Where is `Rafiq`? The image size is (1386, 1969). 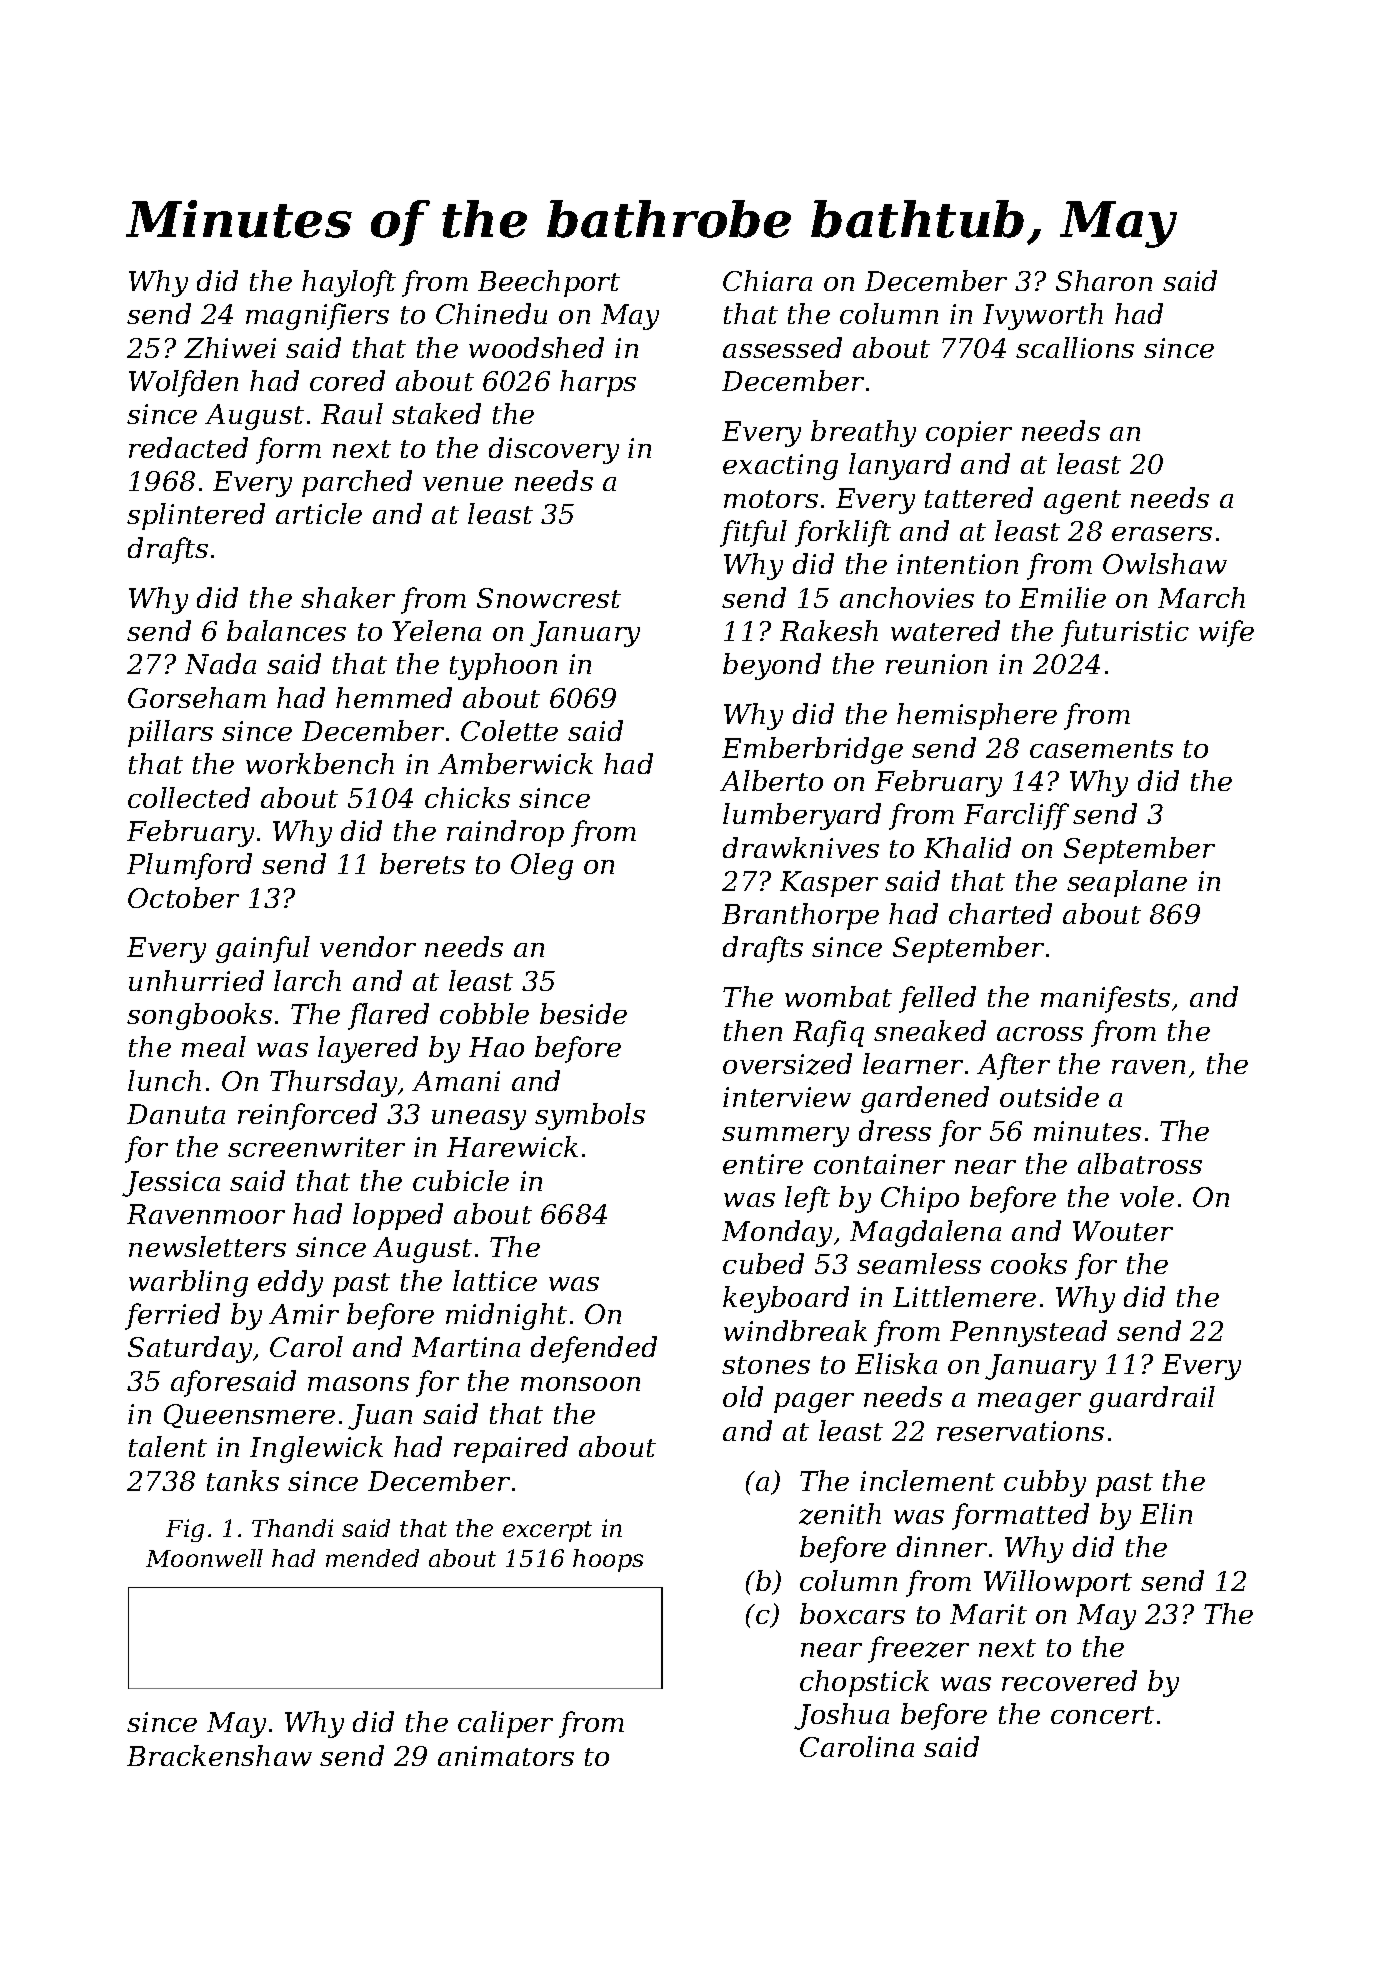 Rafiq is located at coordinates (828, 1033).
